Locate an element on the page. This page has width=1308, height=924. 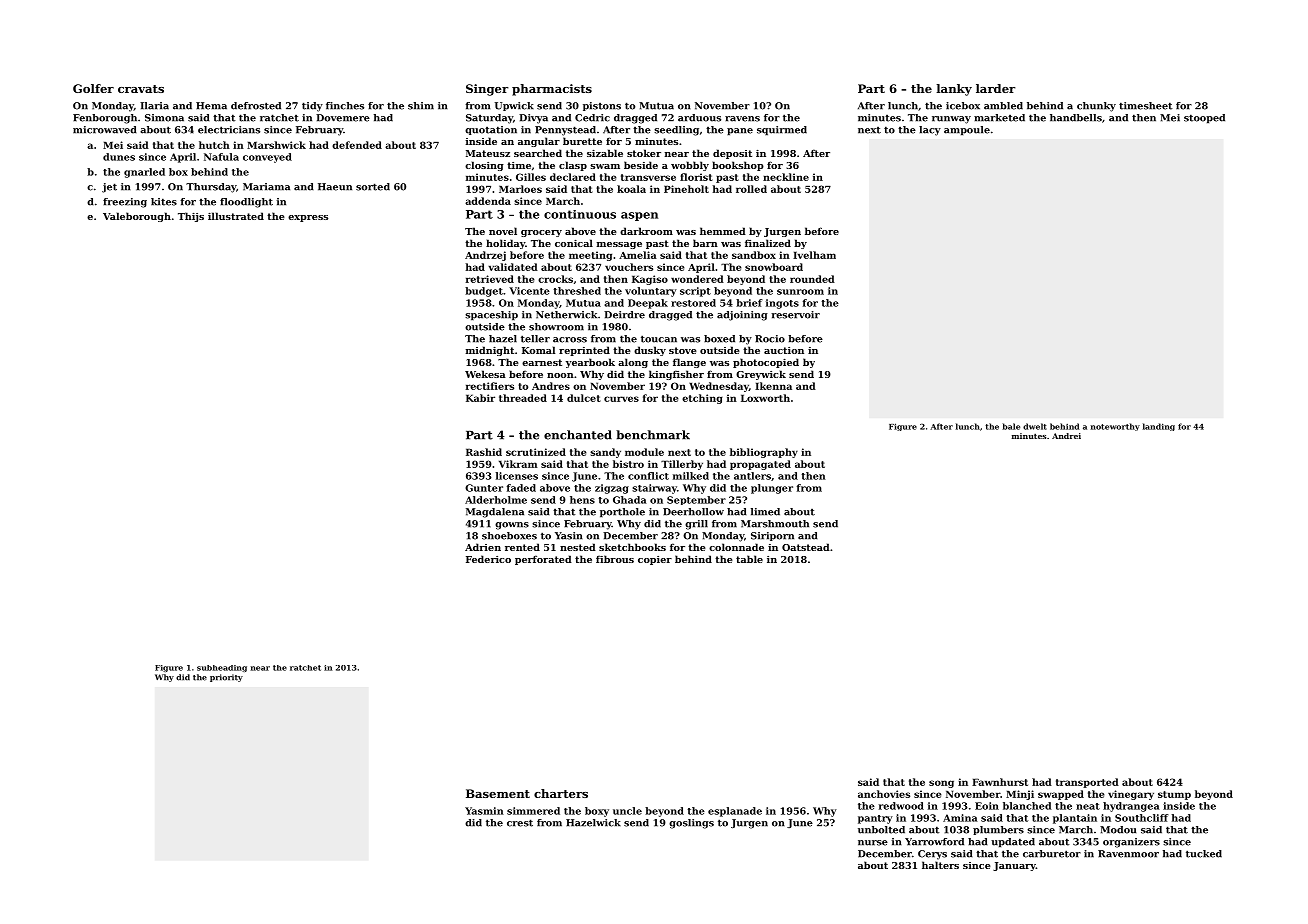
lanky is located at coordinates (954, 90).
